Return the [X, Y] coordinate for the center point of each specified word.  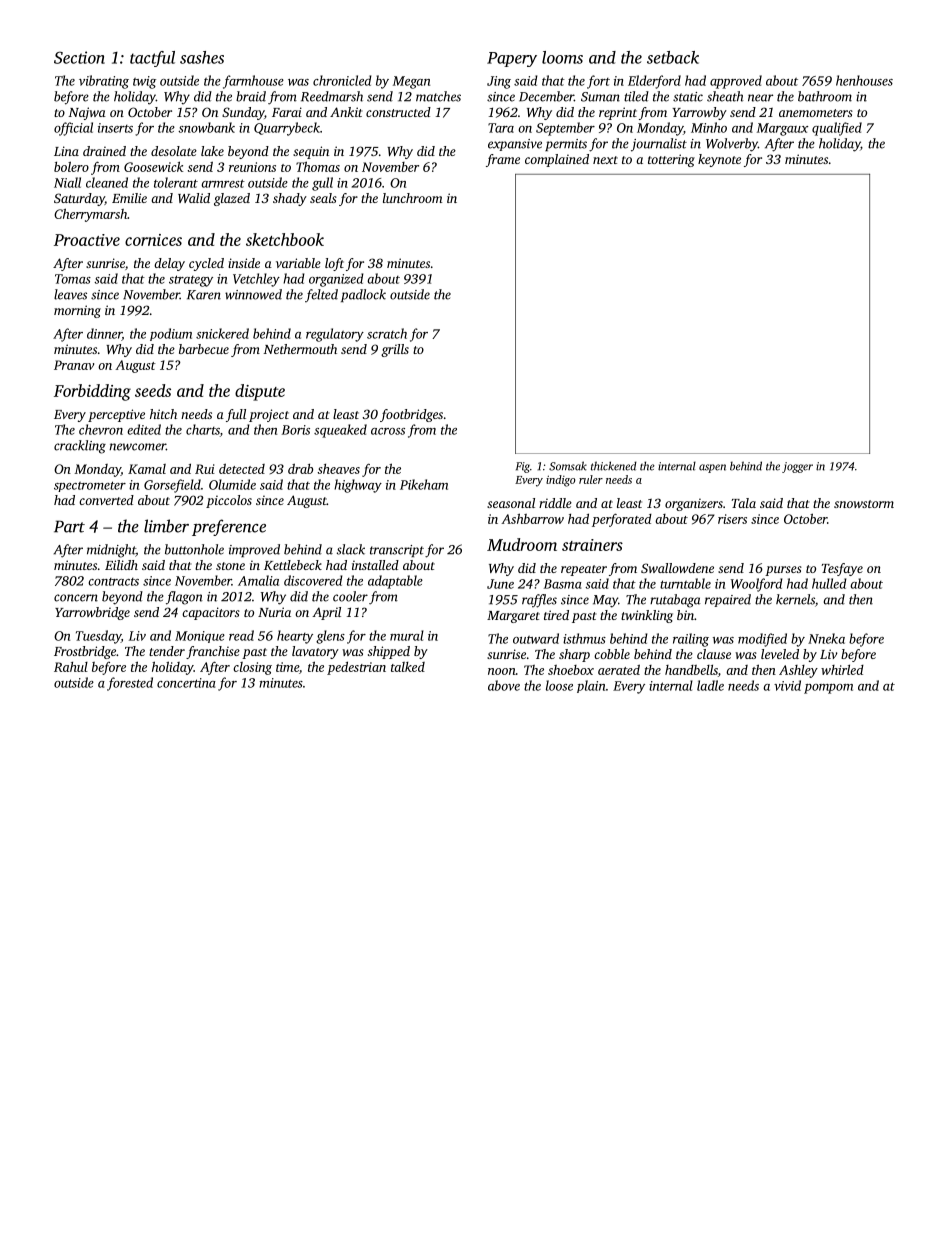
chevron [101, 429]
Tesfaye [842, 569]
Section [79, 57]
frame [503, 160]
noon [502, 671]
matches [438, 96]
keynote [719, 160]
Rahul [71, 667]
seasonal [511, 503]
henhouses [864, 80]
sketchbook [285, 239]
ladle [710, 685]
